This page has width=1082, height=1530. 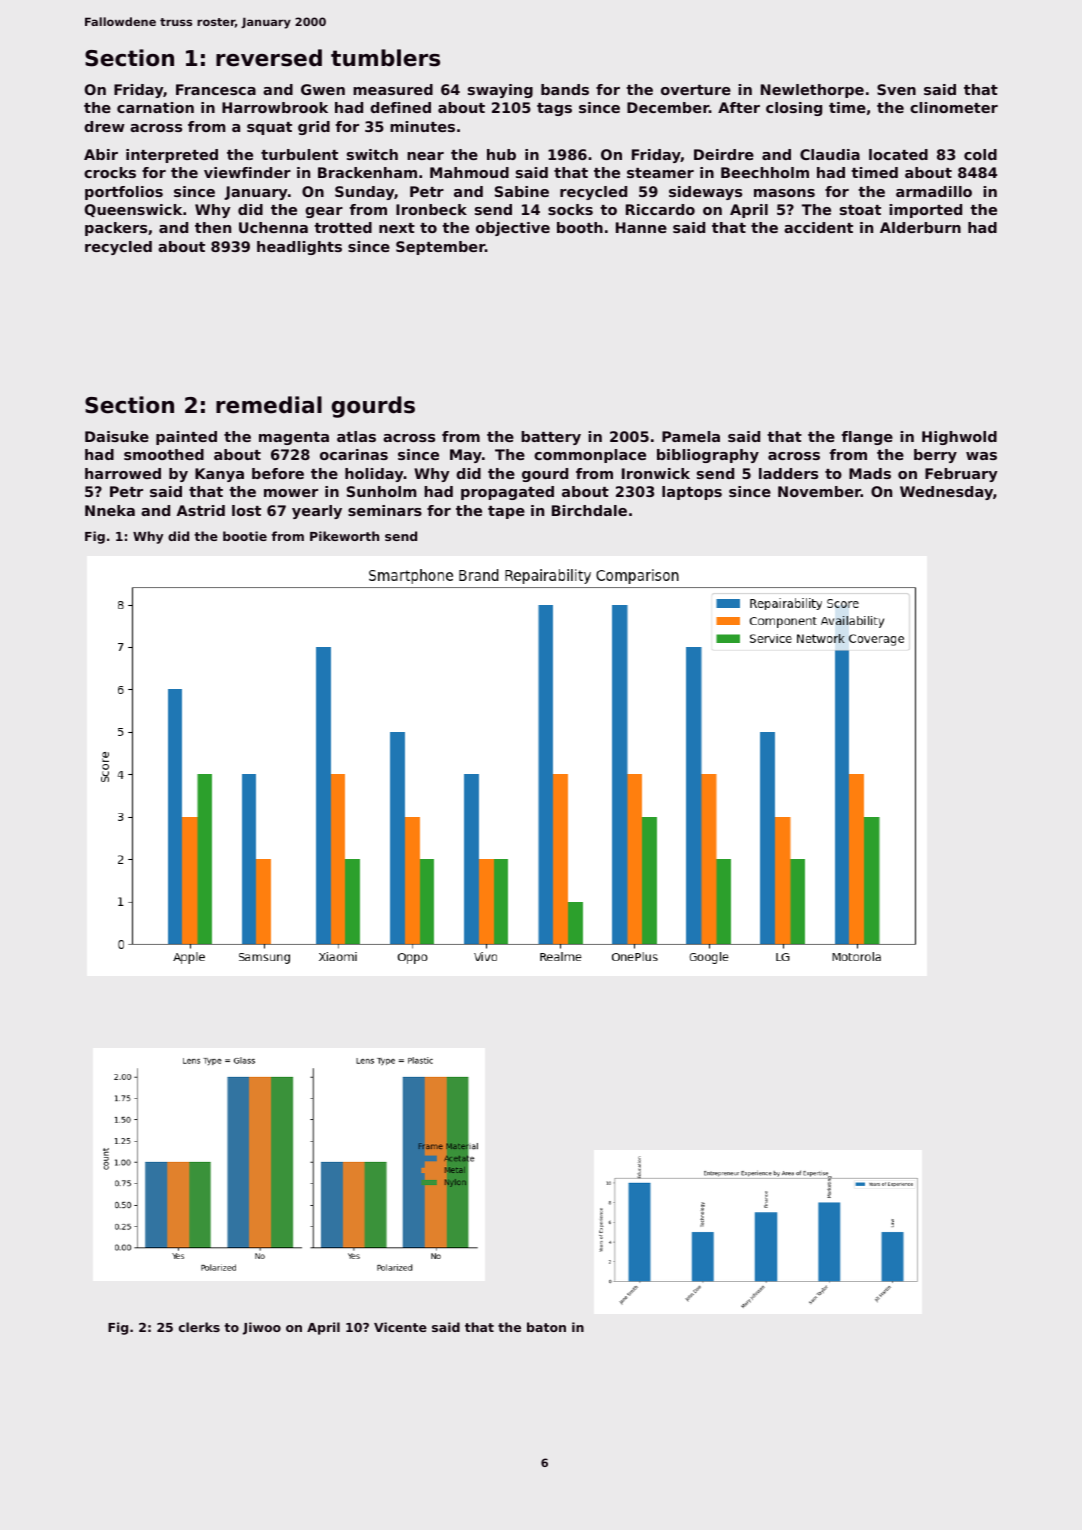 I want to click on Ironbeck, so click(x=431, y=209).
